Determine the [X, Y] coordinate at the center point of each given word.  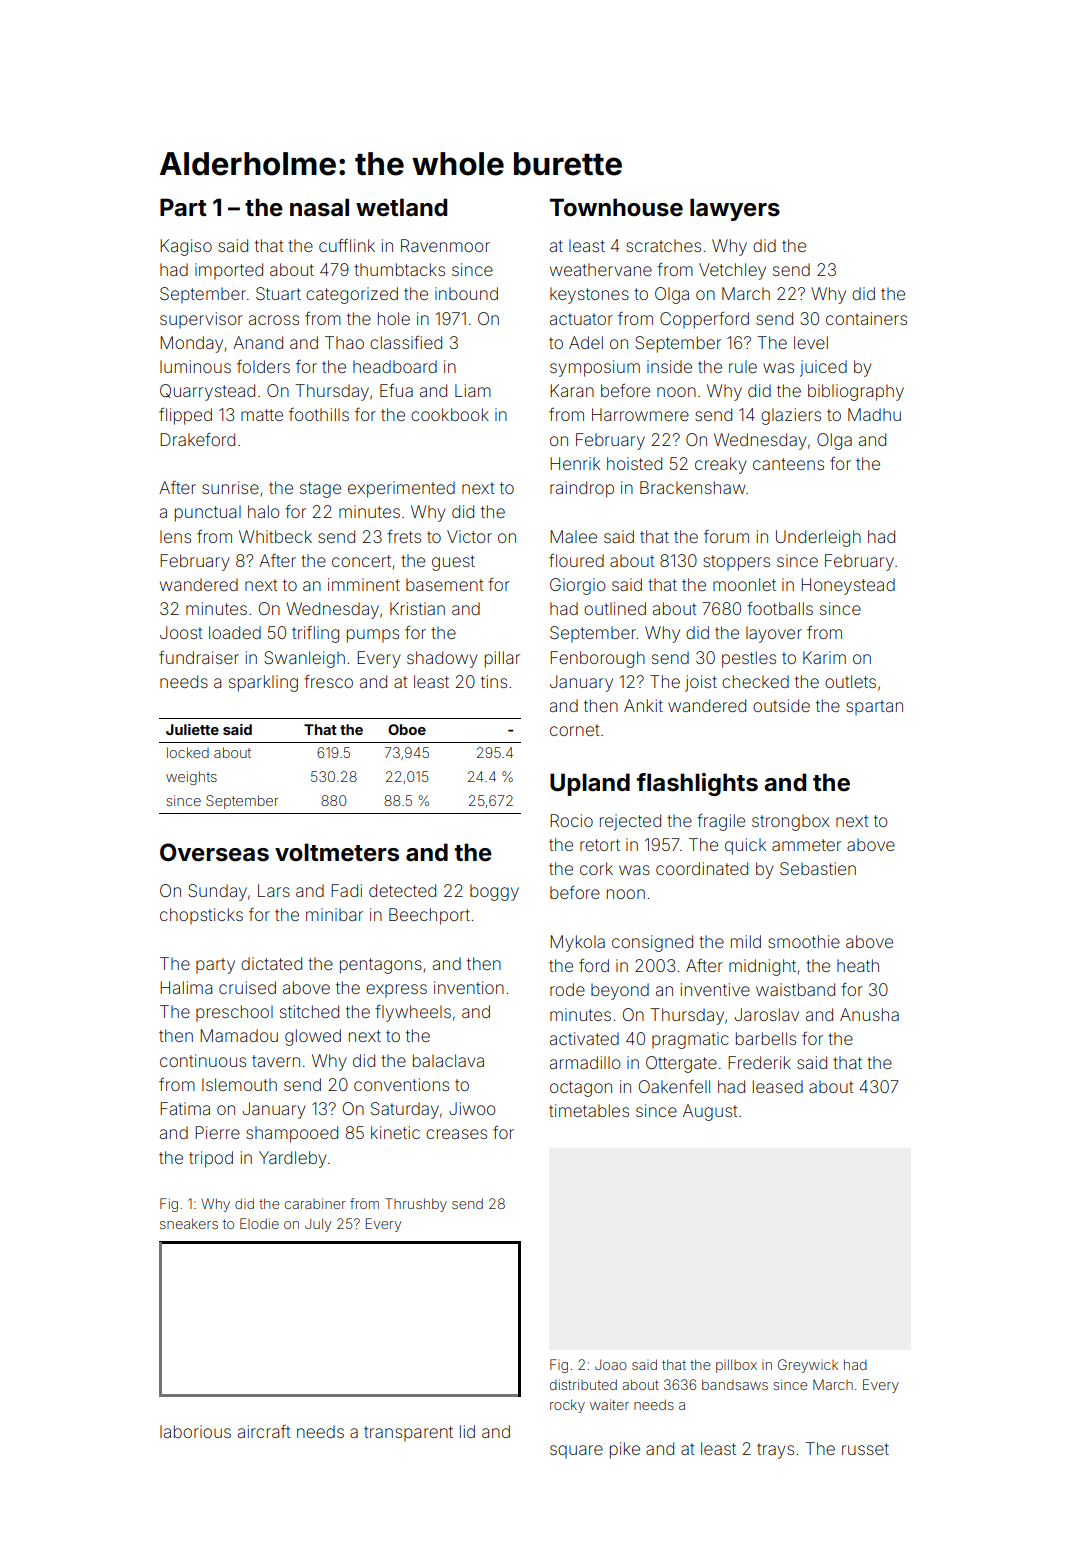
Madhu [874, 414]
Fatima [185, 1108]
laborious [195, 1431]
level [811, 342]
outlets [850, 681]
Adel [586, 342]
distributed [583, 1384]
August [710, 1112]
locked [188, 752]
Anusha [869, 1014]
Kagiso [186, 247]
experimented [401, 489]
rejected [630, 822]
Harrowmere [640, 414]
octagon [581, 1089]
